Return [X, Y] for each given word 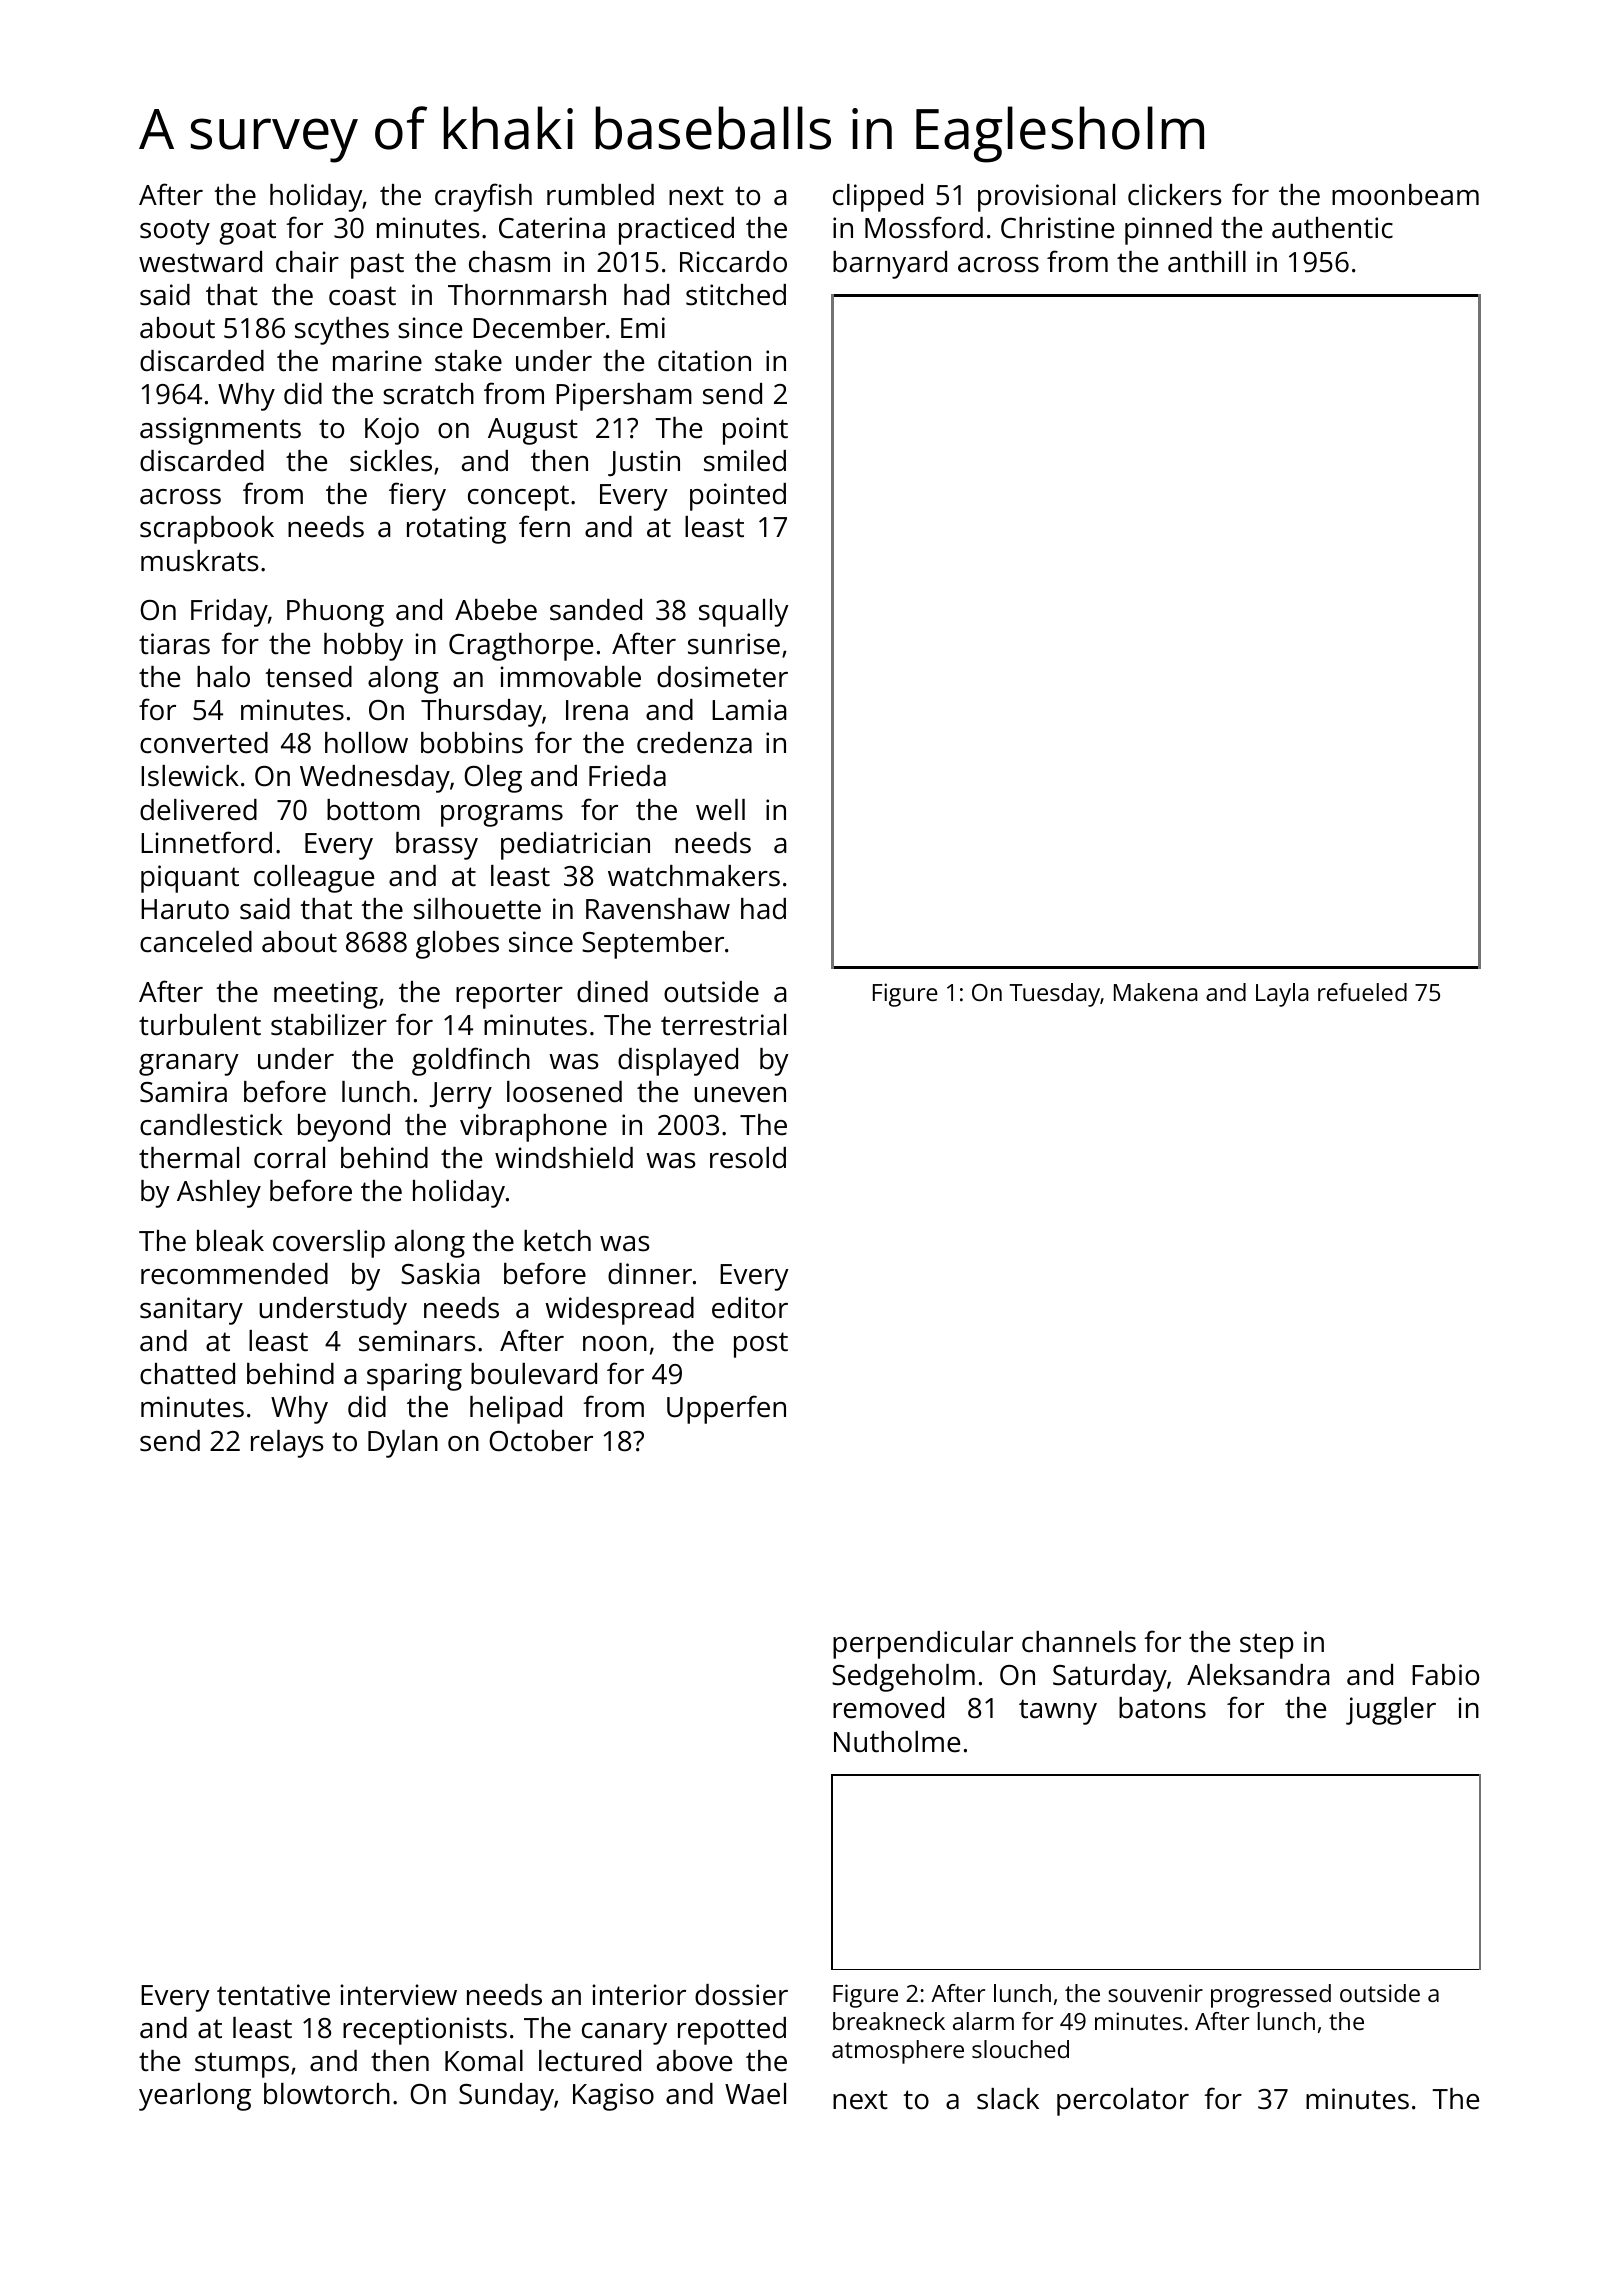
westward [200, 262]
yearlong [195, 2097]
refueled [1362, 992]
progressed [1271, 1996]
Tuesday [1054, 995]
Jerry [461, 1095]
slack [1008, 2099]
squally [744, 613]
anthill [1207, 262]
